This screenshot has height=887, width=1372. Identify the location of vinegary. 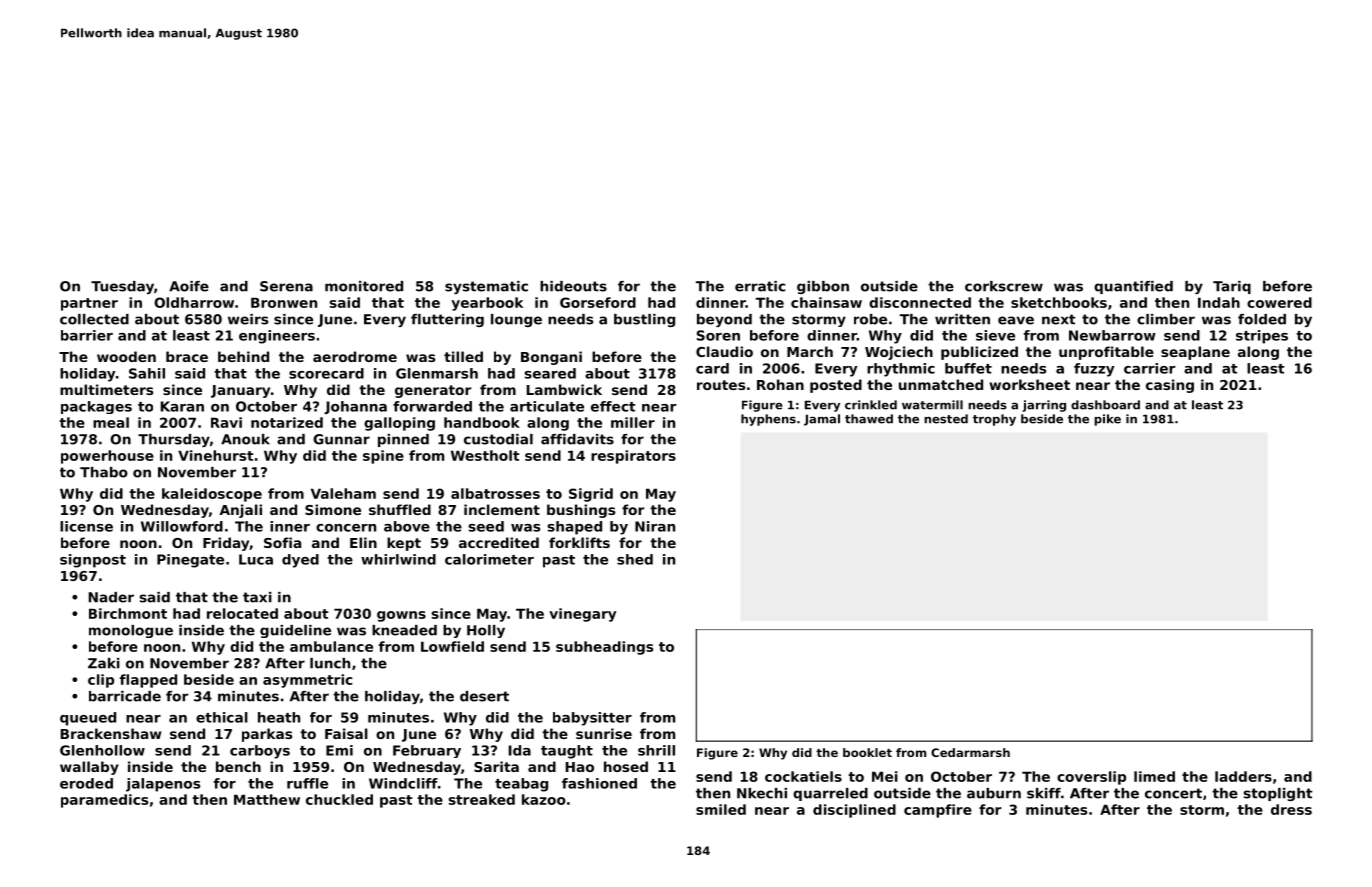
(582, 615).
